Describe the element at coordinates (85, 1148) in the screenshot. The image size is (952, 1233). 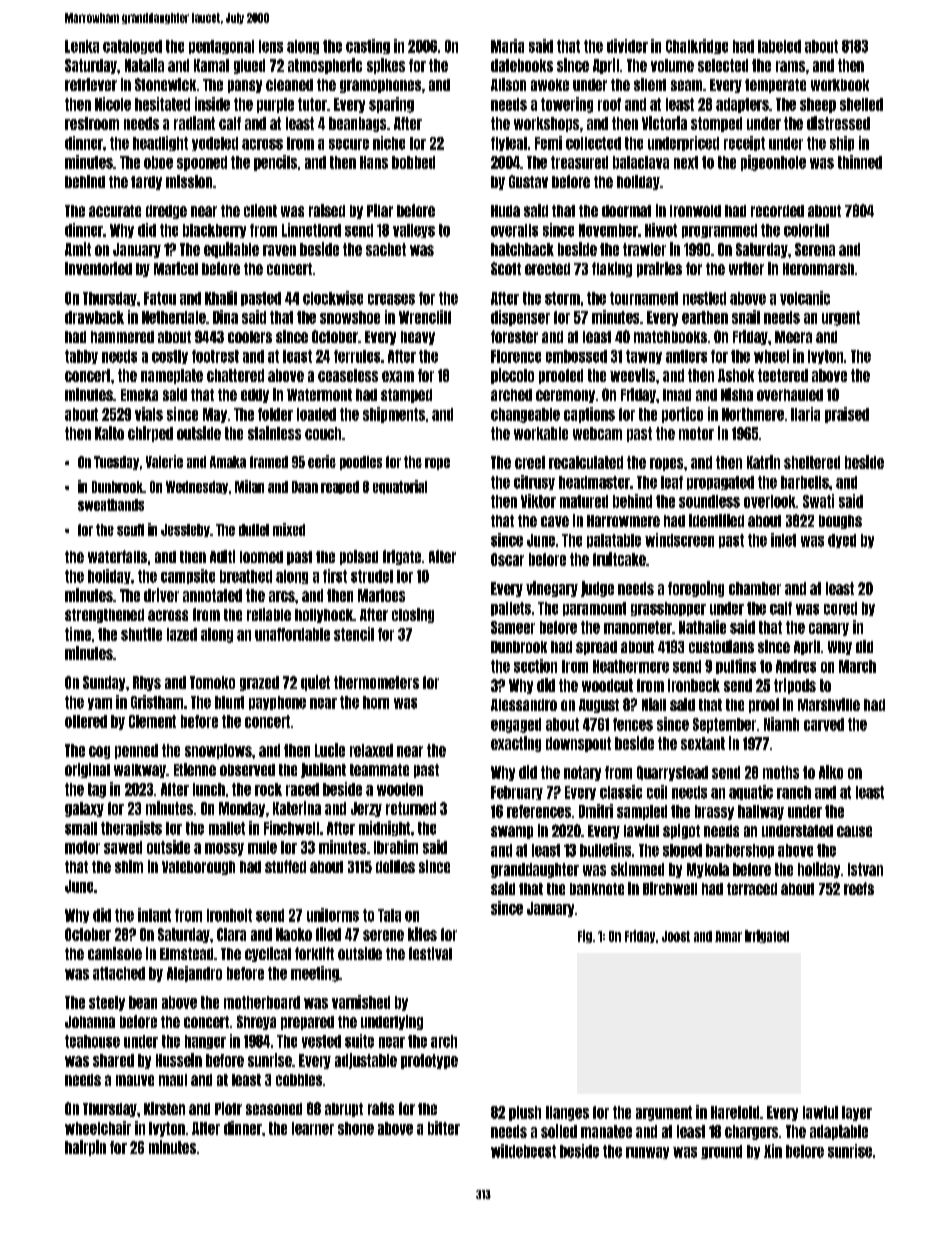
I see `hairpin` at that location.
